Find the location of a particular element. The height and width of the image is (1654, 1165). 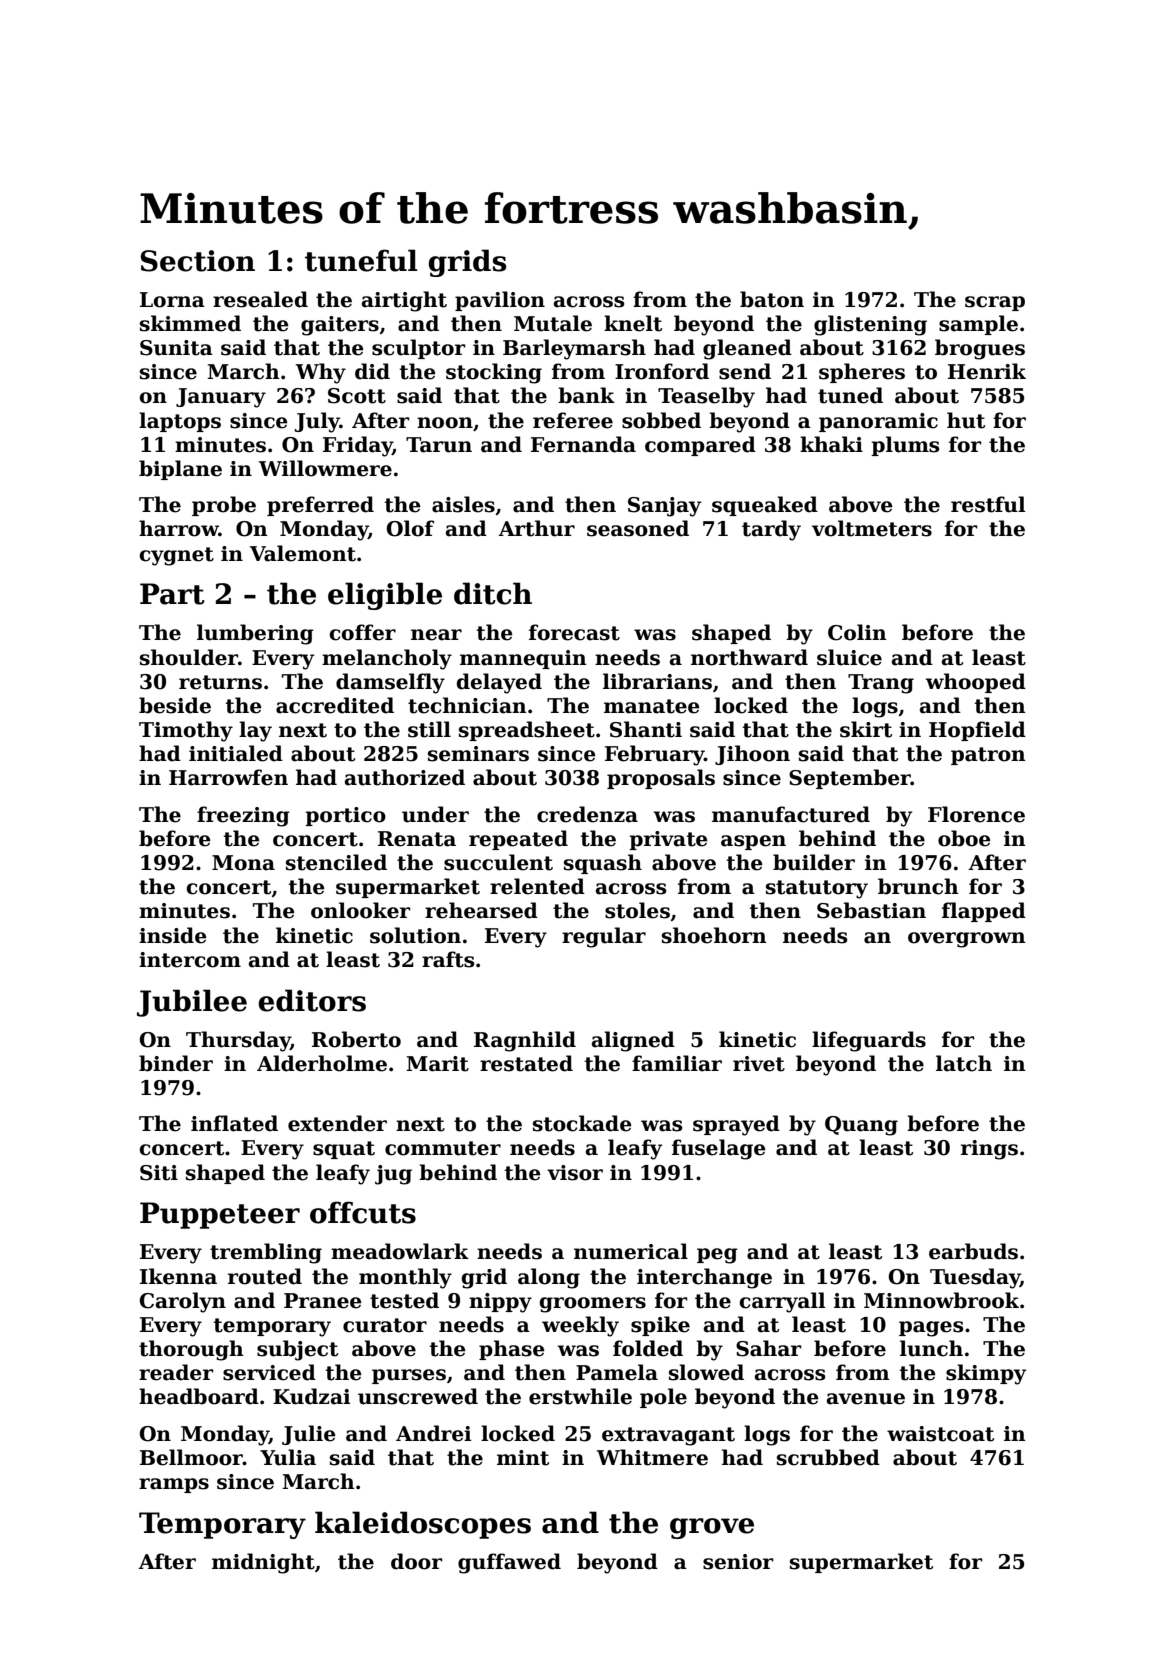

numerical is located at coordinates (631, 1251).
